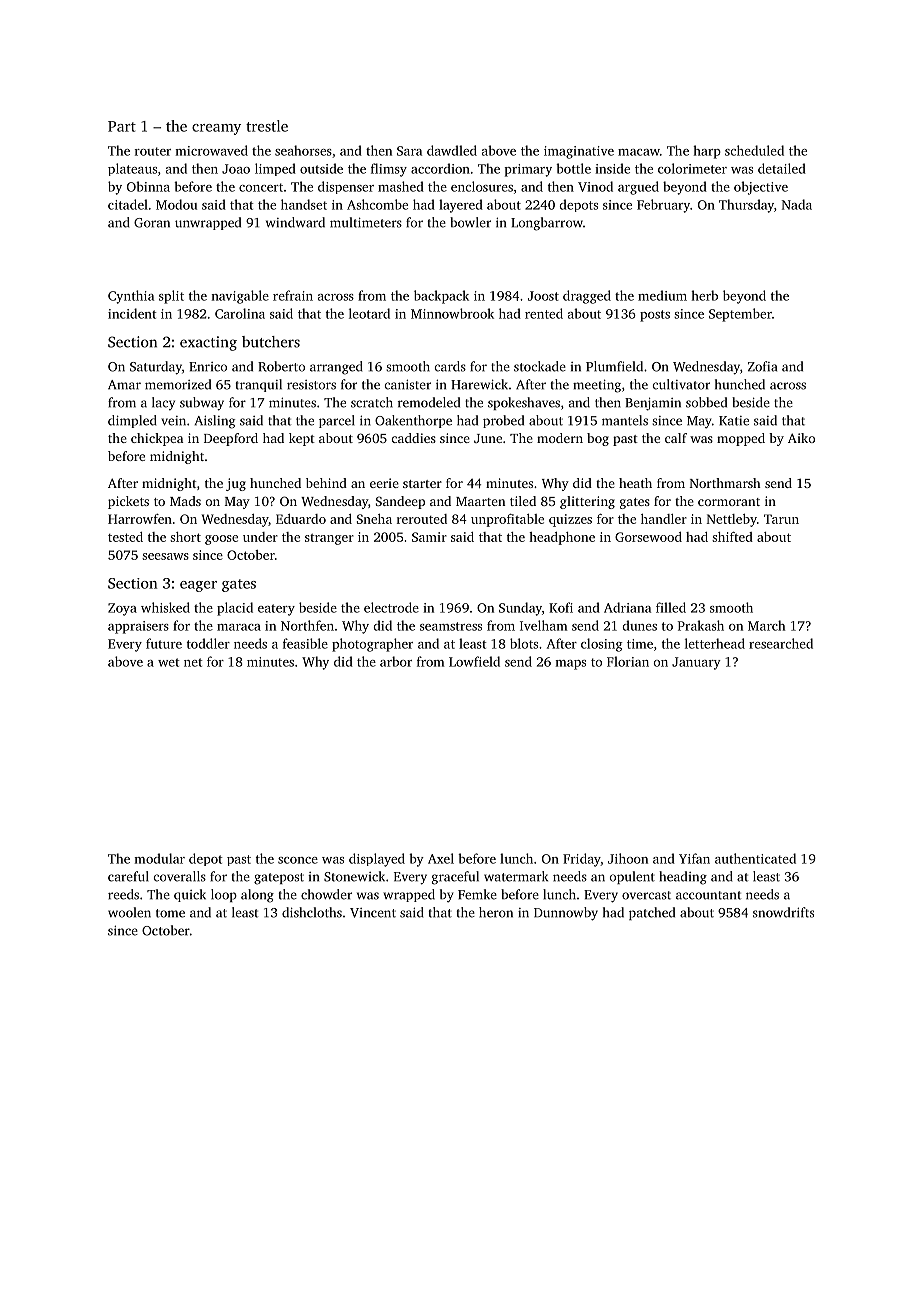 Image resolution: width=924 pixels, height=1308 pixels. What do you see at coordinates (452, 150) in the page?
I see `dawdled` at bounding box center [452, 150].
